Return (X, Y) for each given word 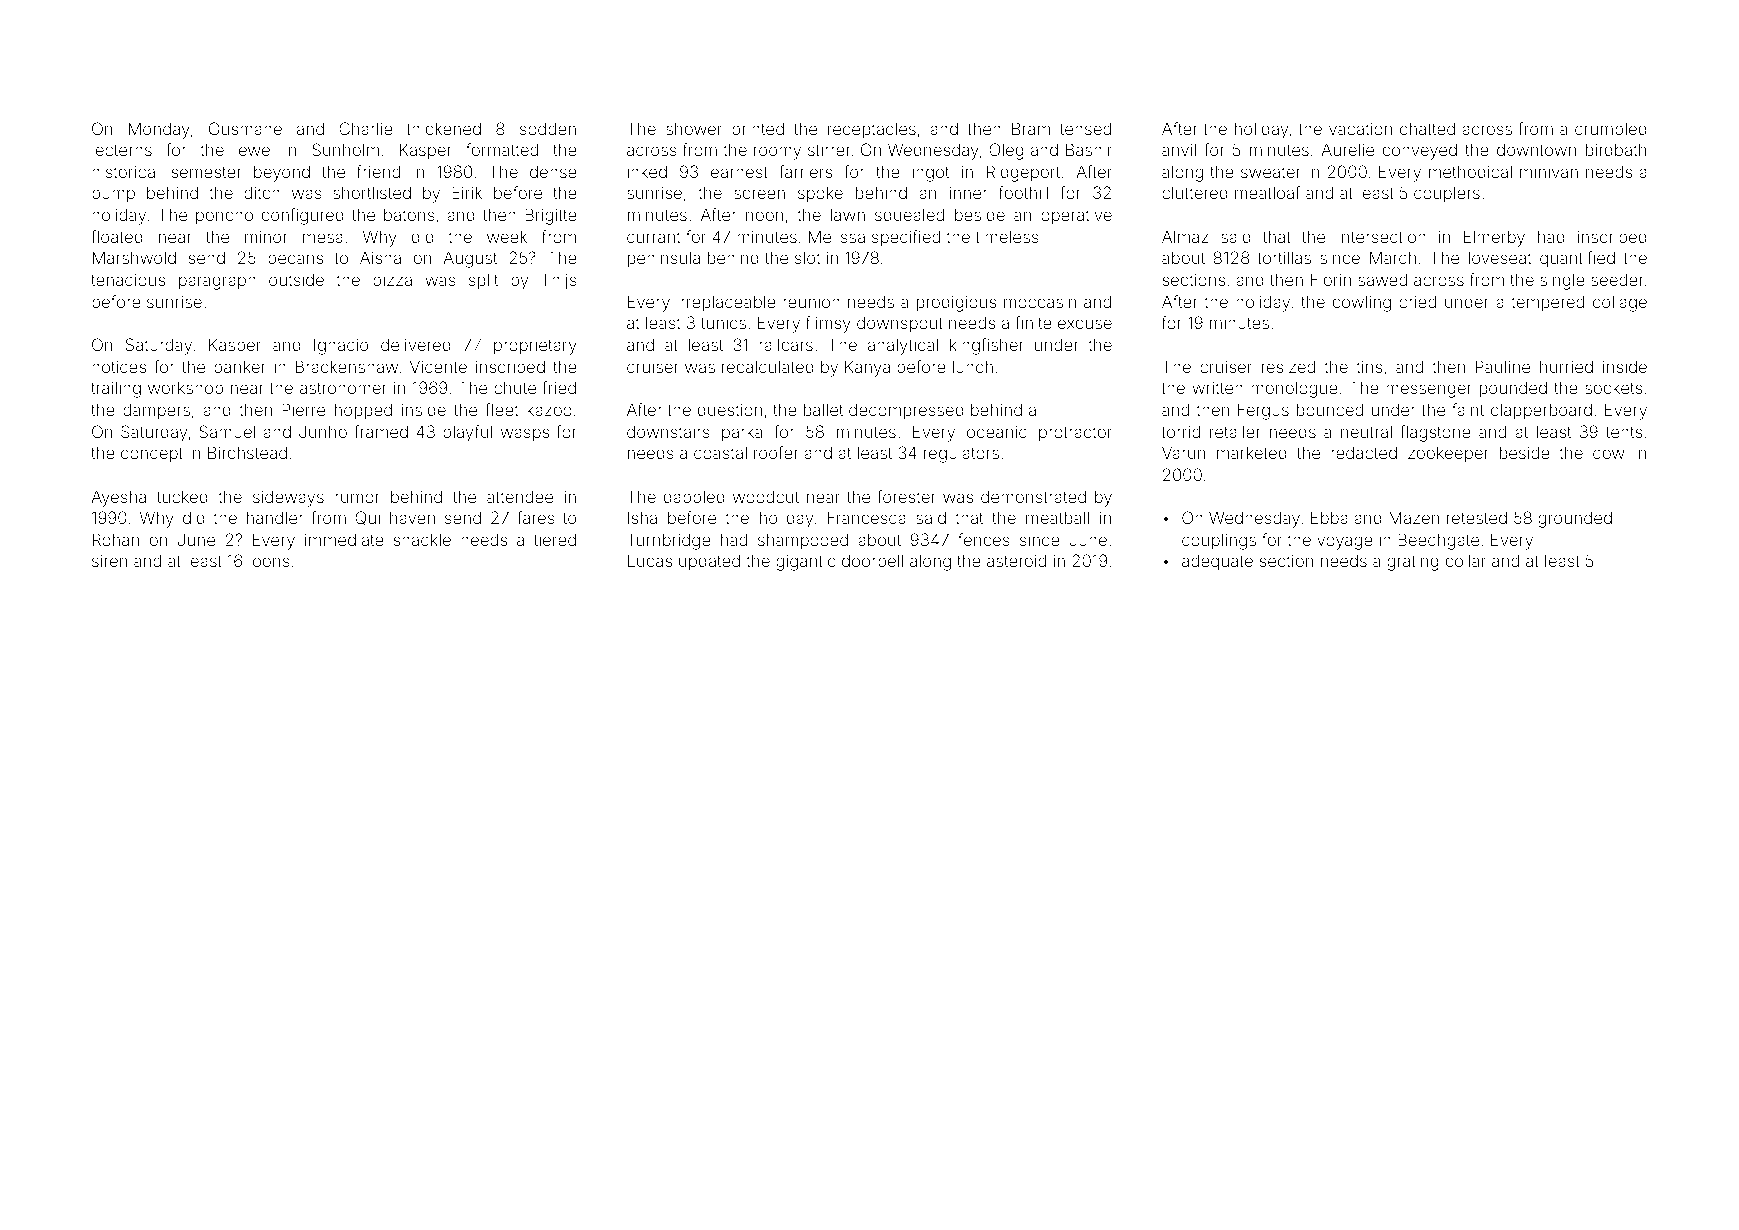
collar (1466, 560)
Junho (323, 431)
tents (1624, 432)
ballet (823, 409)
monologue (1294, 389)
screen (759, 194)
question (730, 411)
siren (109, 560)
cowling (1362, 303)
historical (125, 171)
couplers (1447, 194)
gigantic (805, 562)
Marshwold (134, 257)
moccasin (1040, 302)
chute (515, 387)
